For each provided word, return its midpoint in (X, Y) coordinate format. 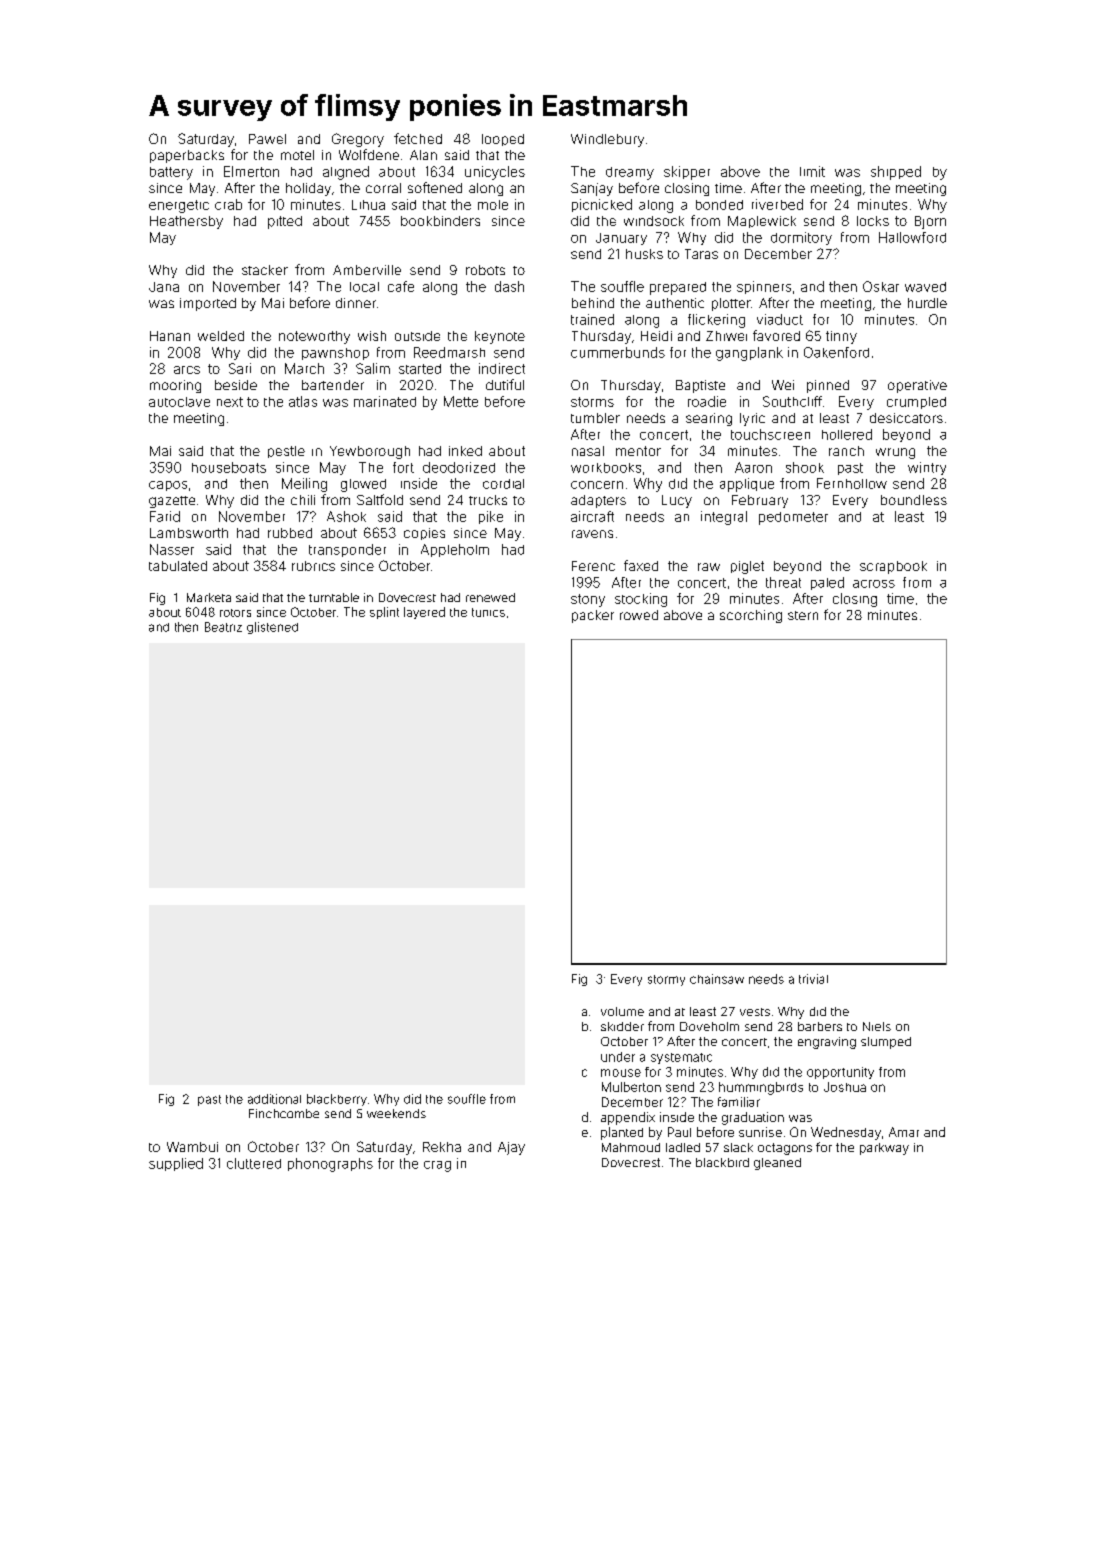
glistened (272, 628)
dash (509, 286)
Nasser (172, 549)
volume (622, 1011)
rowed (639, 615)
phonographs (330, 1165)
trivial (813, 979)
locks (873, 221)
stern (803, 615)
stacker (265, 270)
